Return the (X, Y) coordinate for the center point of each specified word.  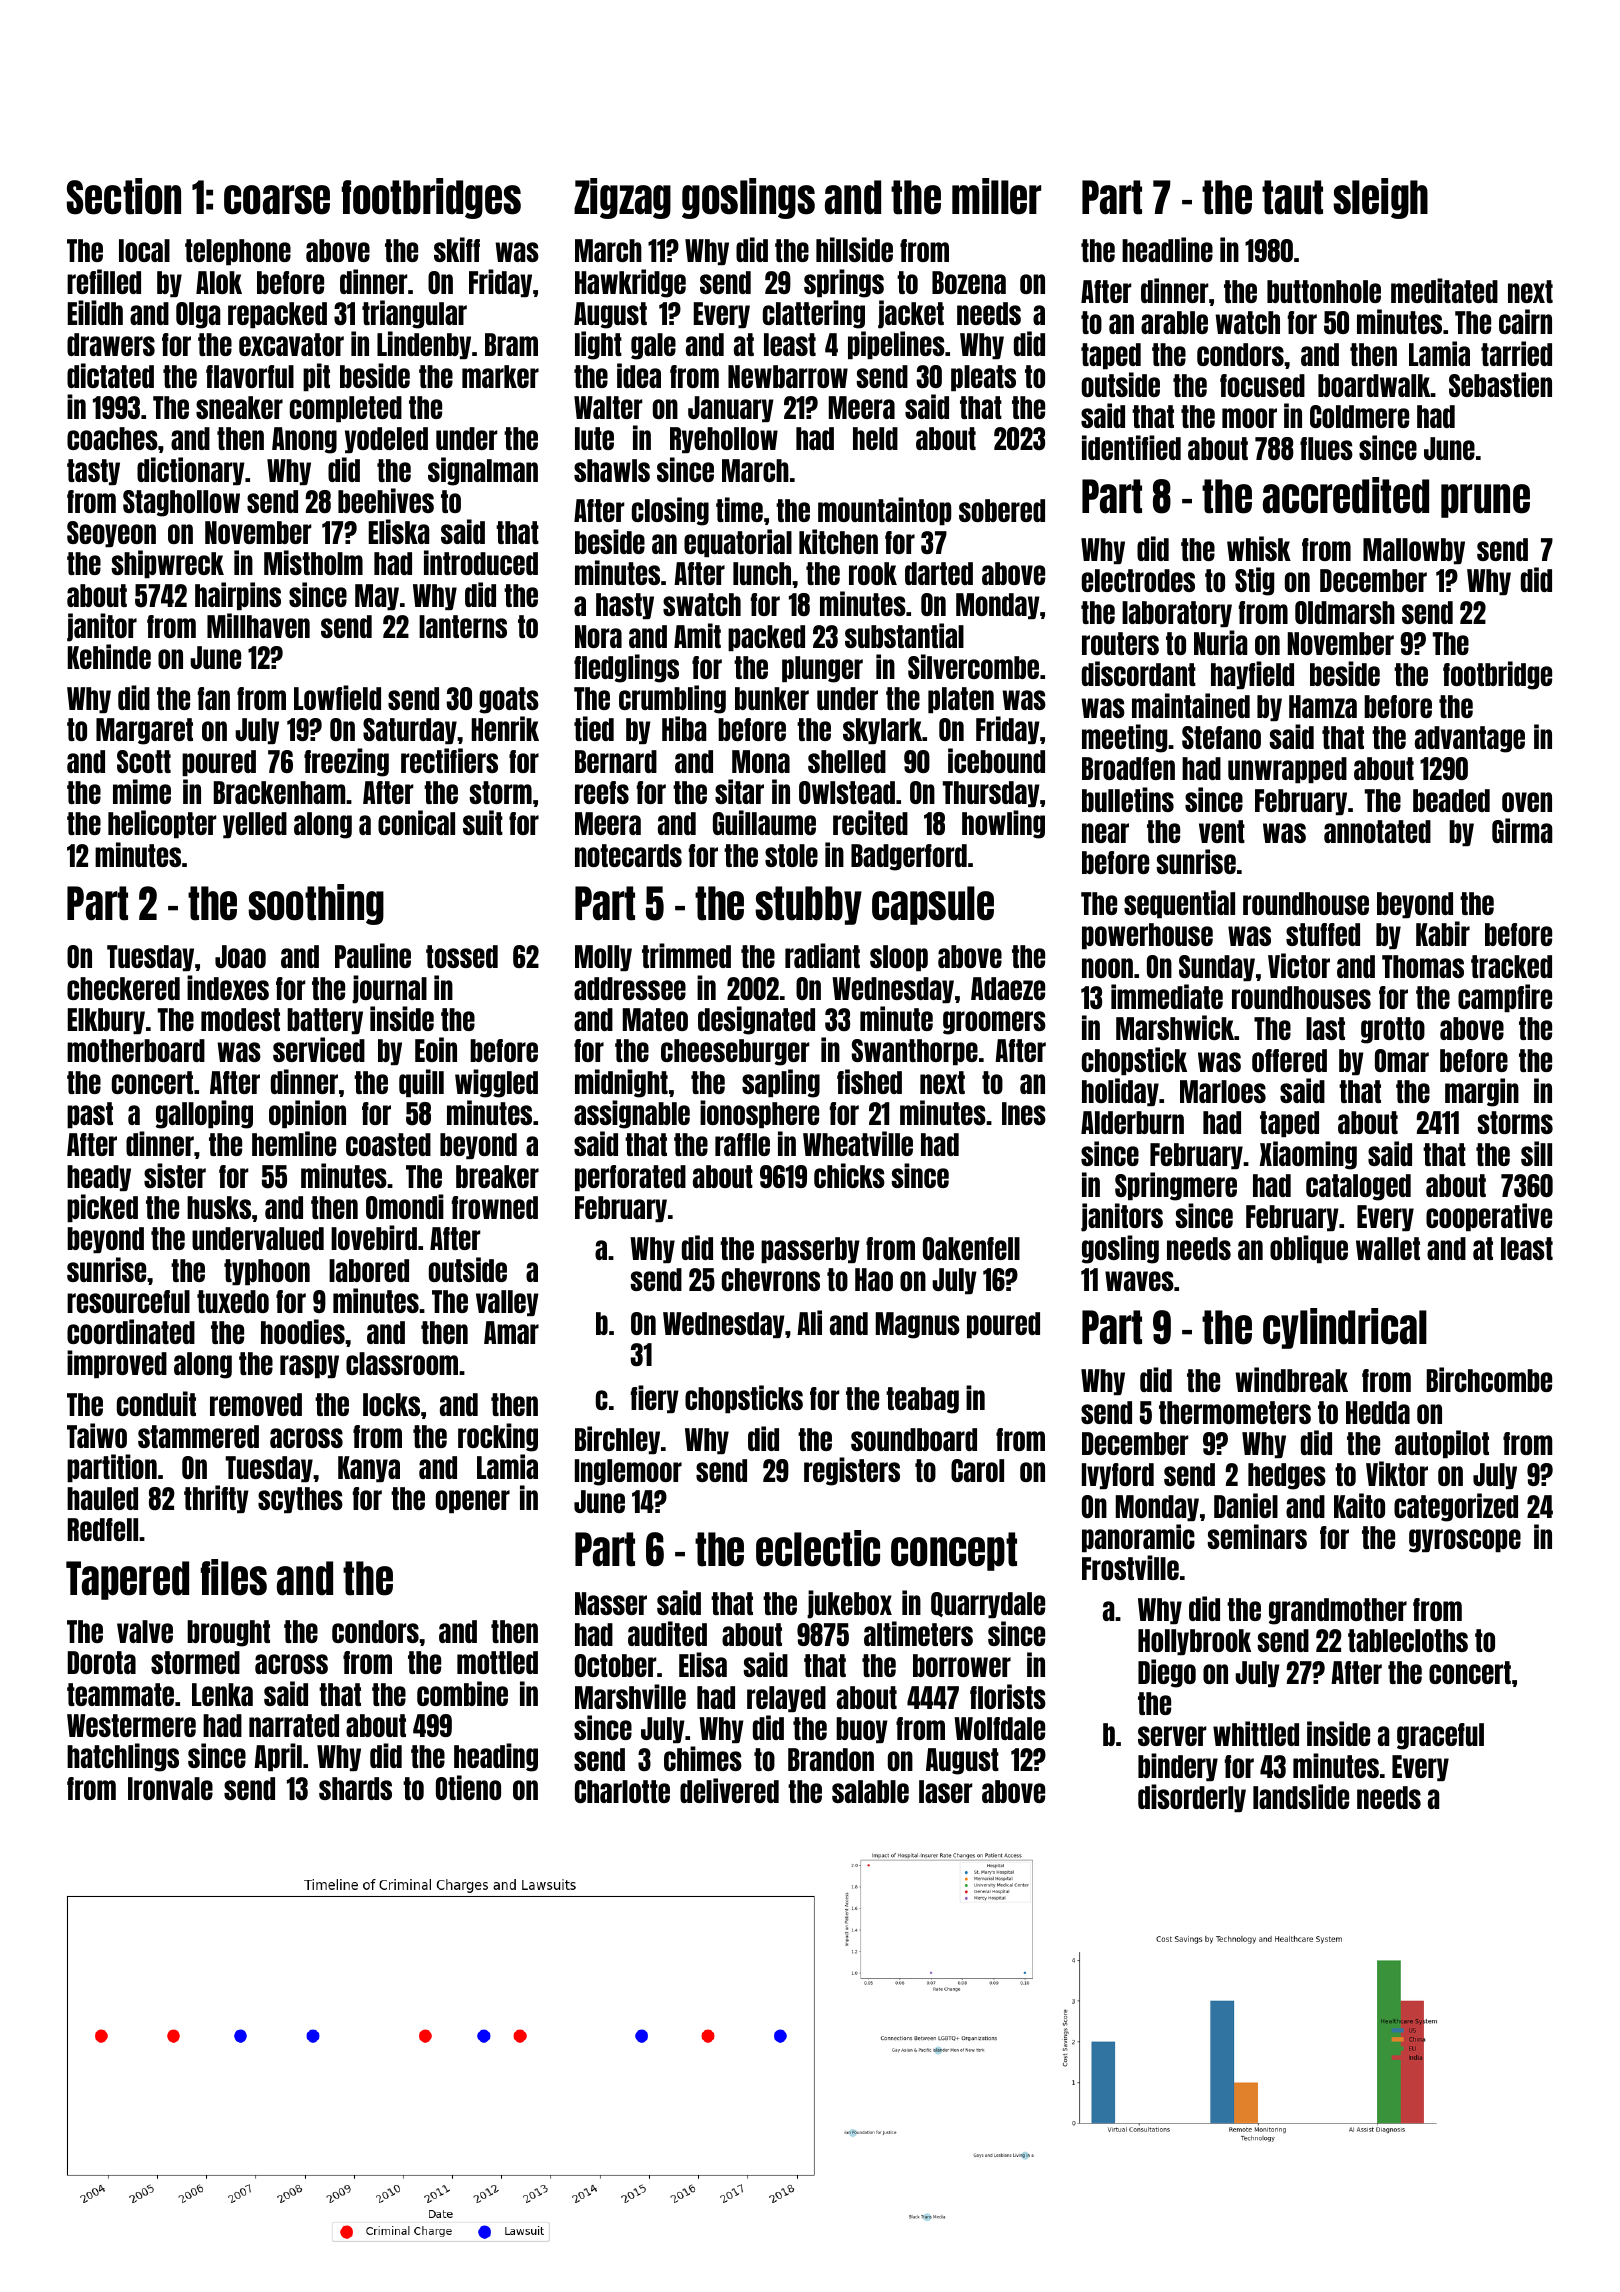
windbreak (1291, 1379)
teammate (120, 1694)
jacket (911, 314)
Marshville (630, 1696)
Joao (240, 956)
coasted (388, 1144)
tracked (1511, 966)
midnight (621, 1083)
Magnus (918, 1325)
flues (1326, 448)
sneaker (239, 407)
